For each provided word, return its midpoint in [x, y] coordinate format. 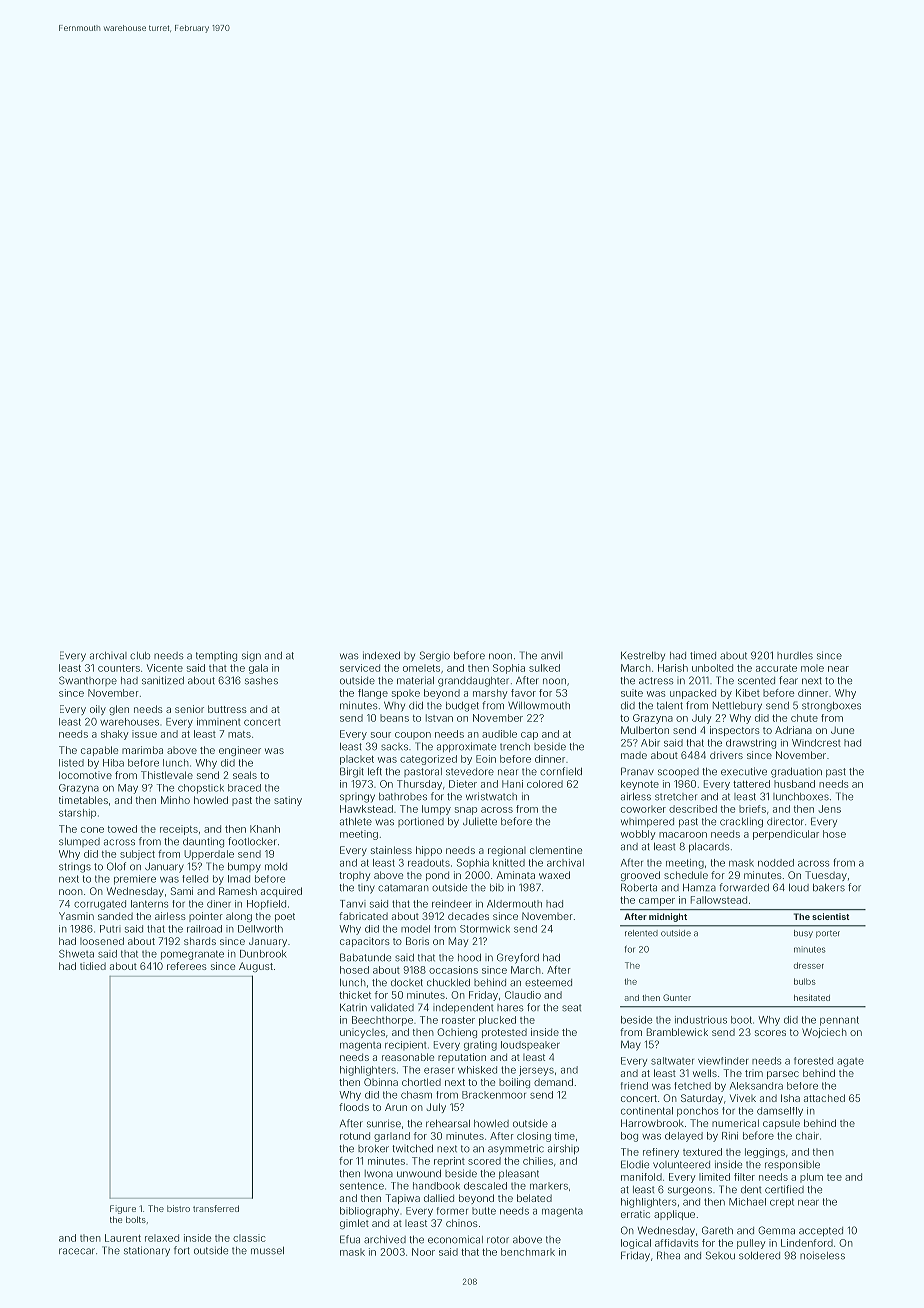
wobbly [638, 835]
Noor [423, 1252]
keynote [640, 785]
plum [811, 1178]
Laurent [123, 1238]
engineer [240, 751]
